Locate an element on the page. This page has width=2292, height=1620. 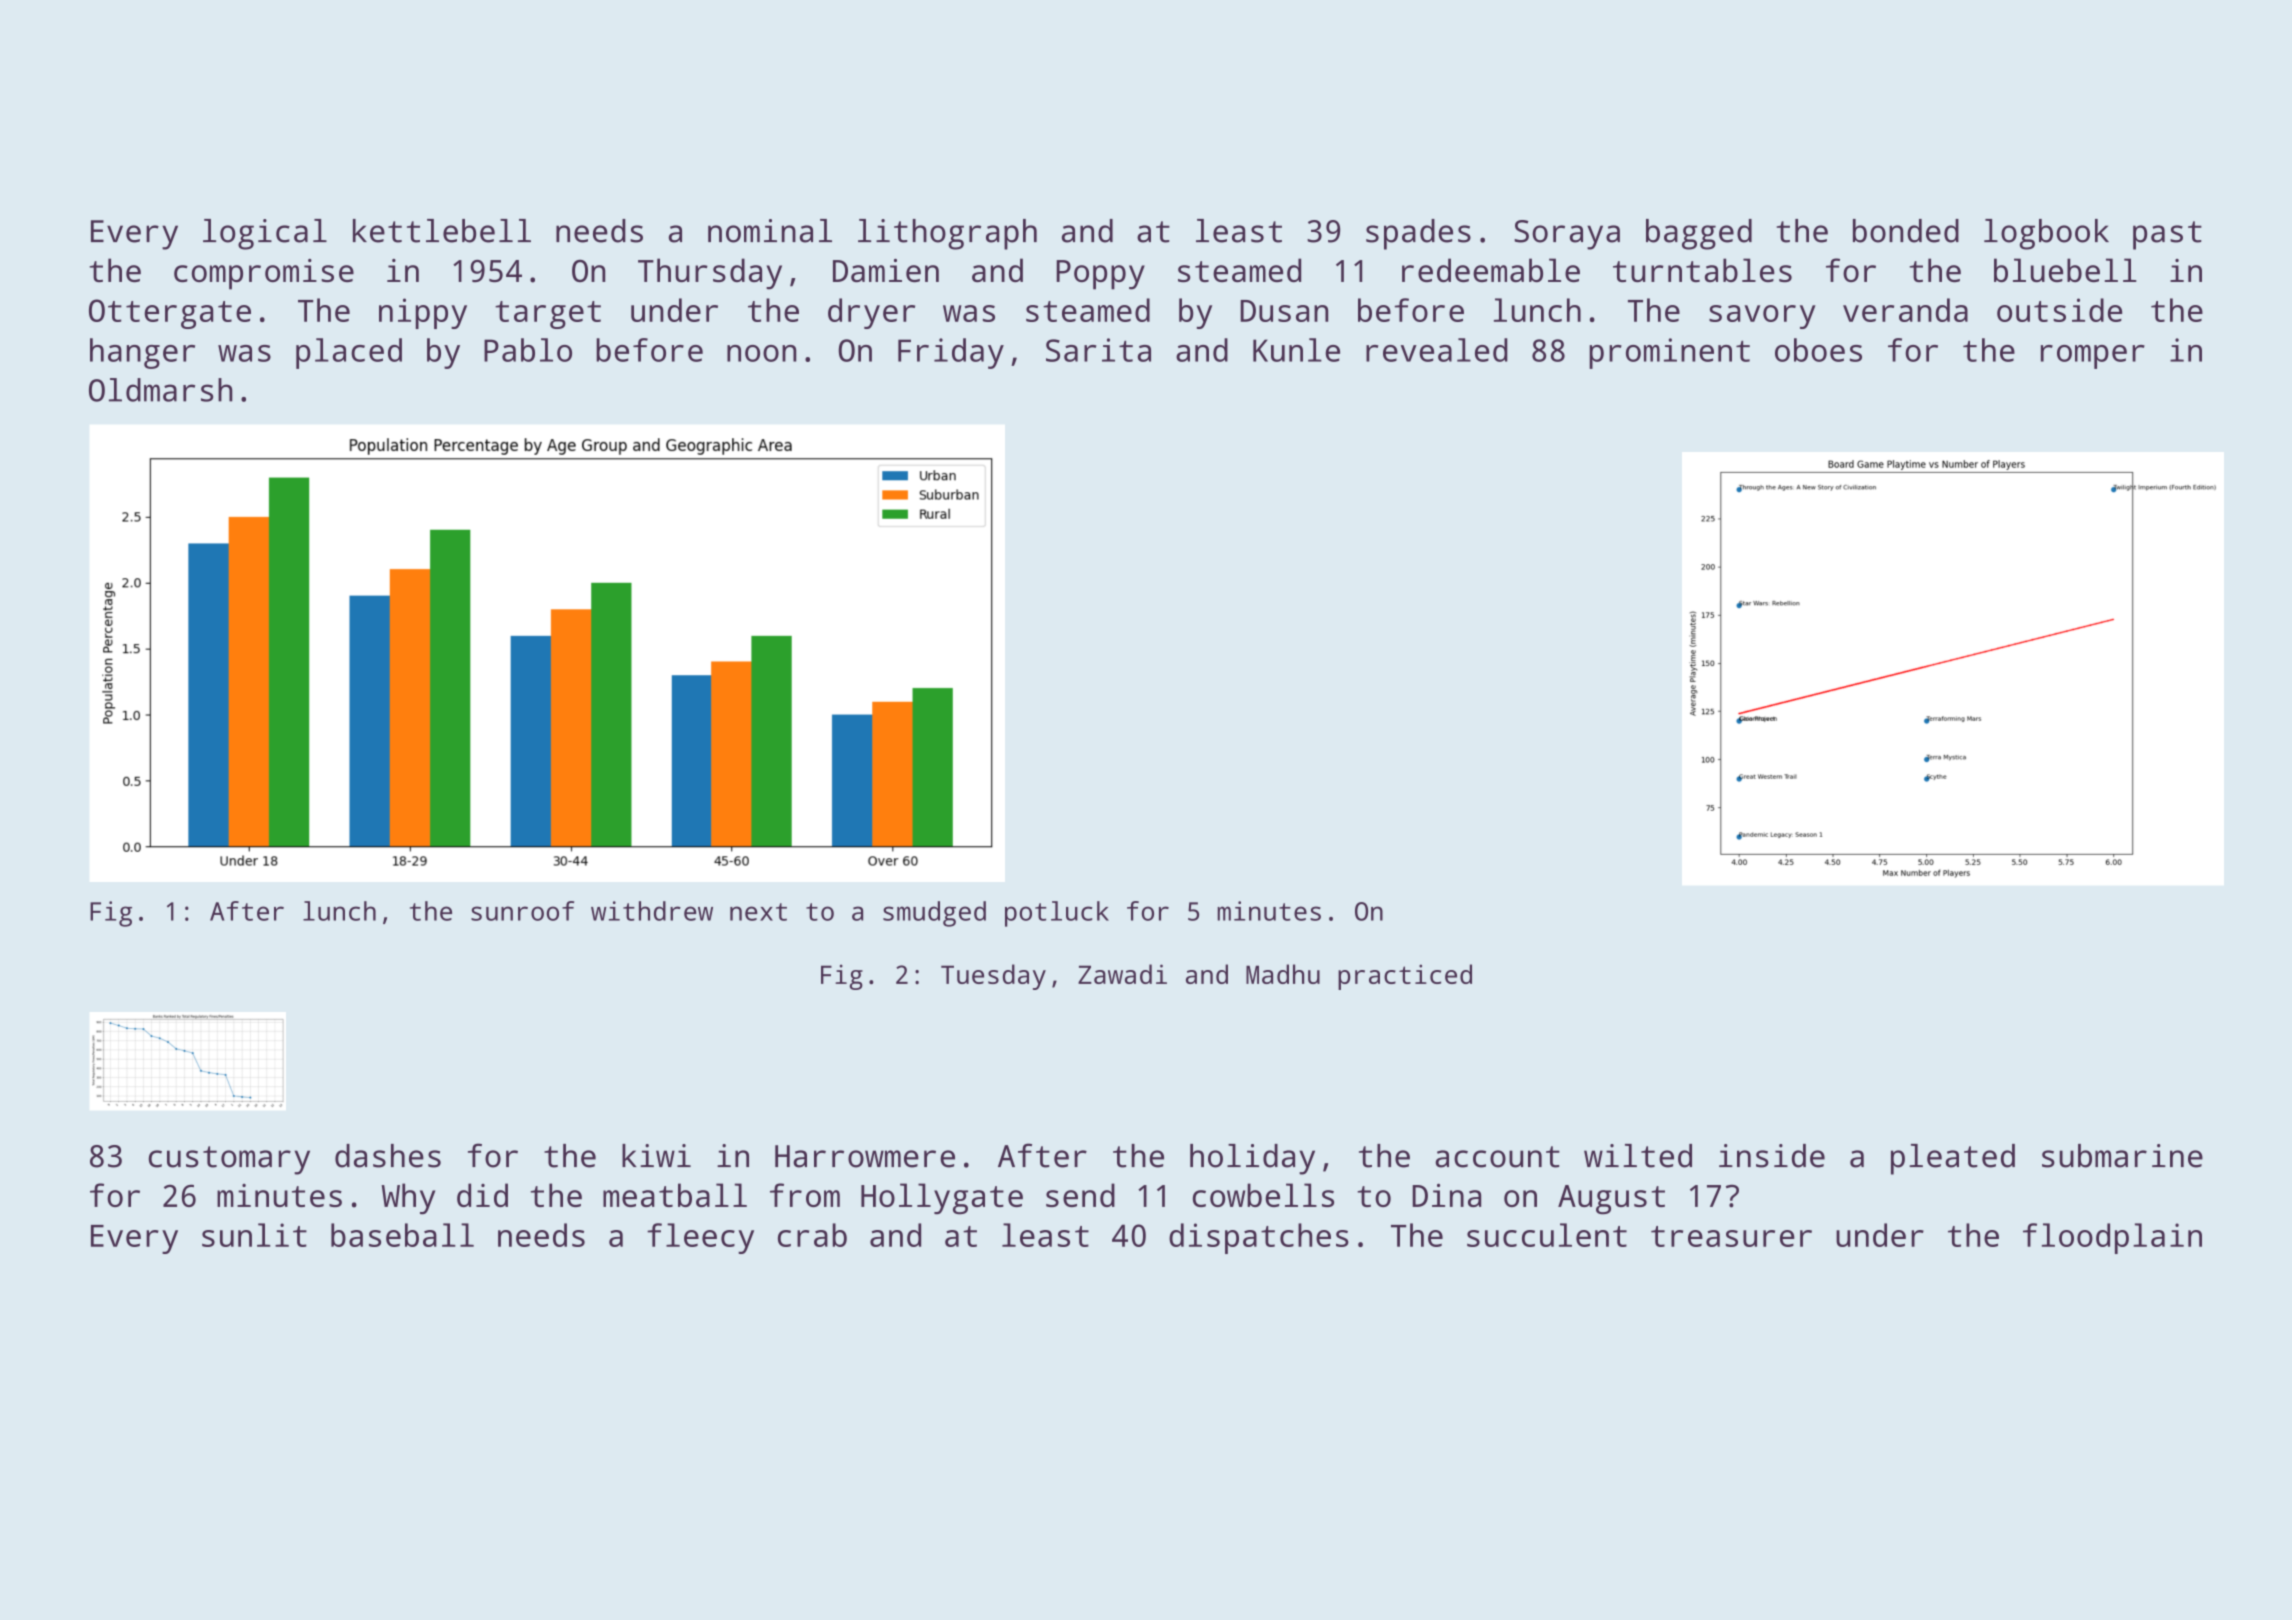
sunroof is located at coordinates (522, 911).
